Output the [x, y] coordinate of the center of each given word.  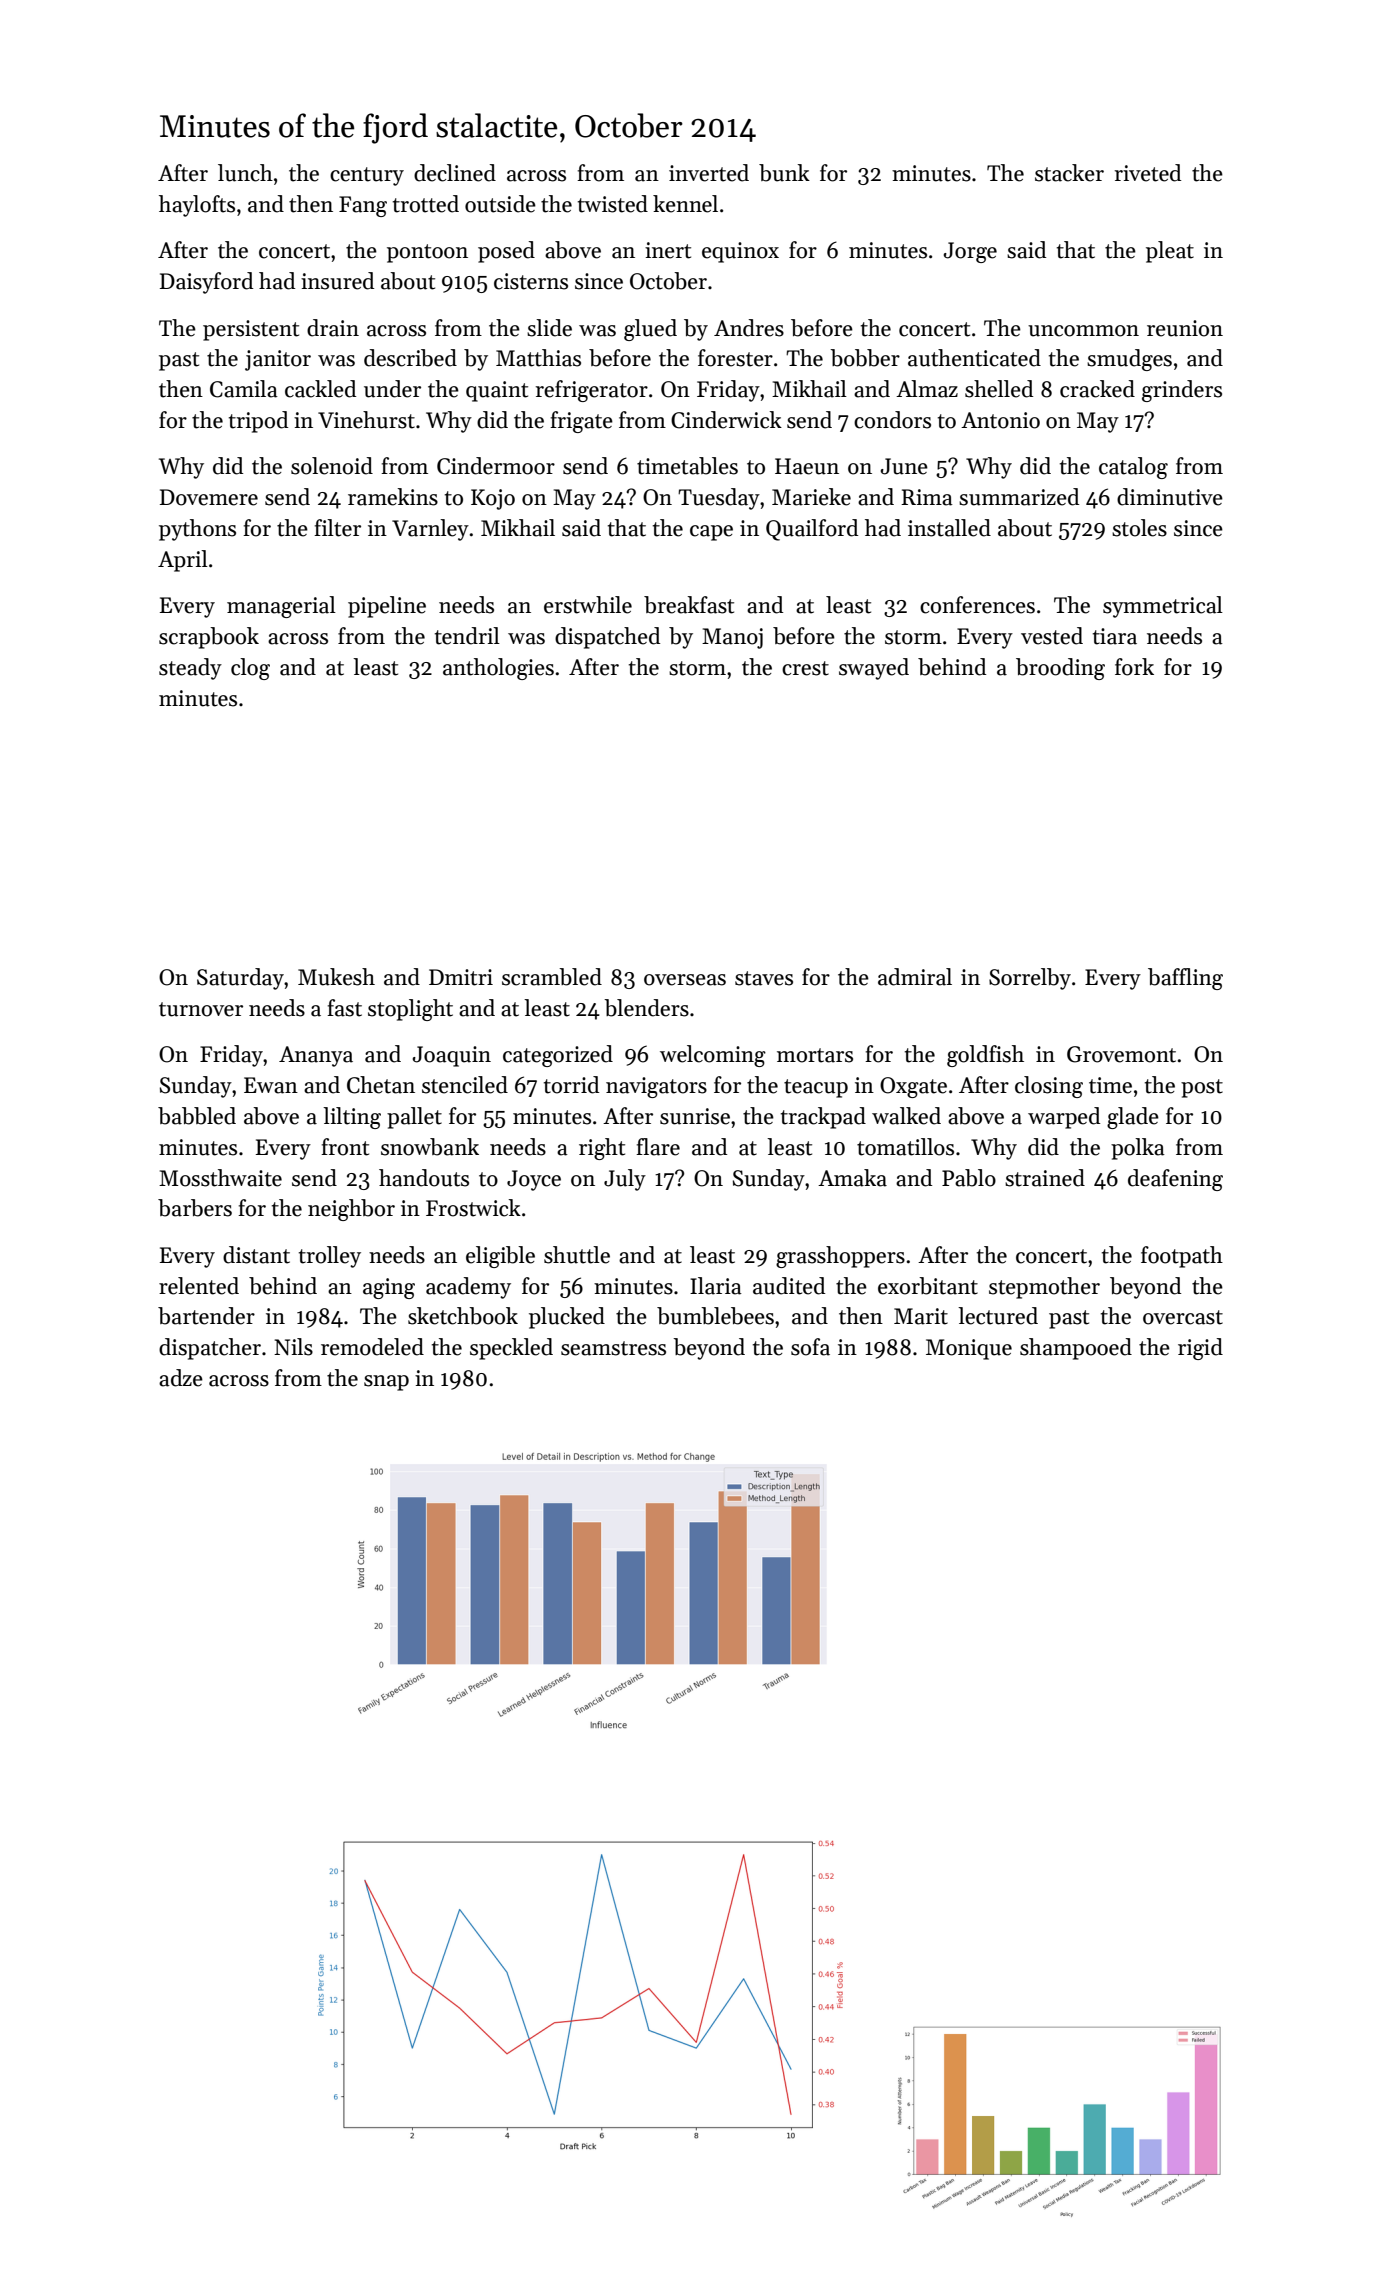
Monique [969, 1349]
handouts [424, 1178]
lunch [245, 173]
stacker [1069, 173]
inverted [709, 173]
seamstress [613, 1348]
